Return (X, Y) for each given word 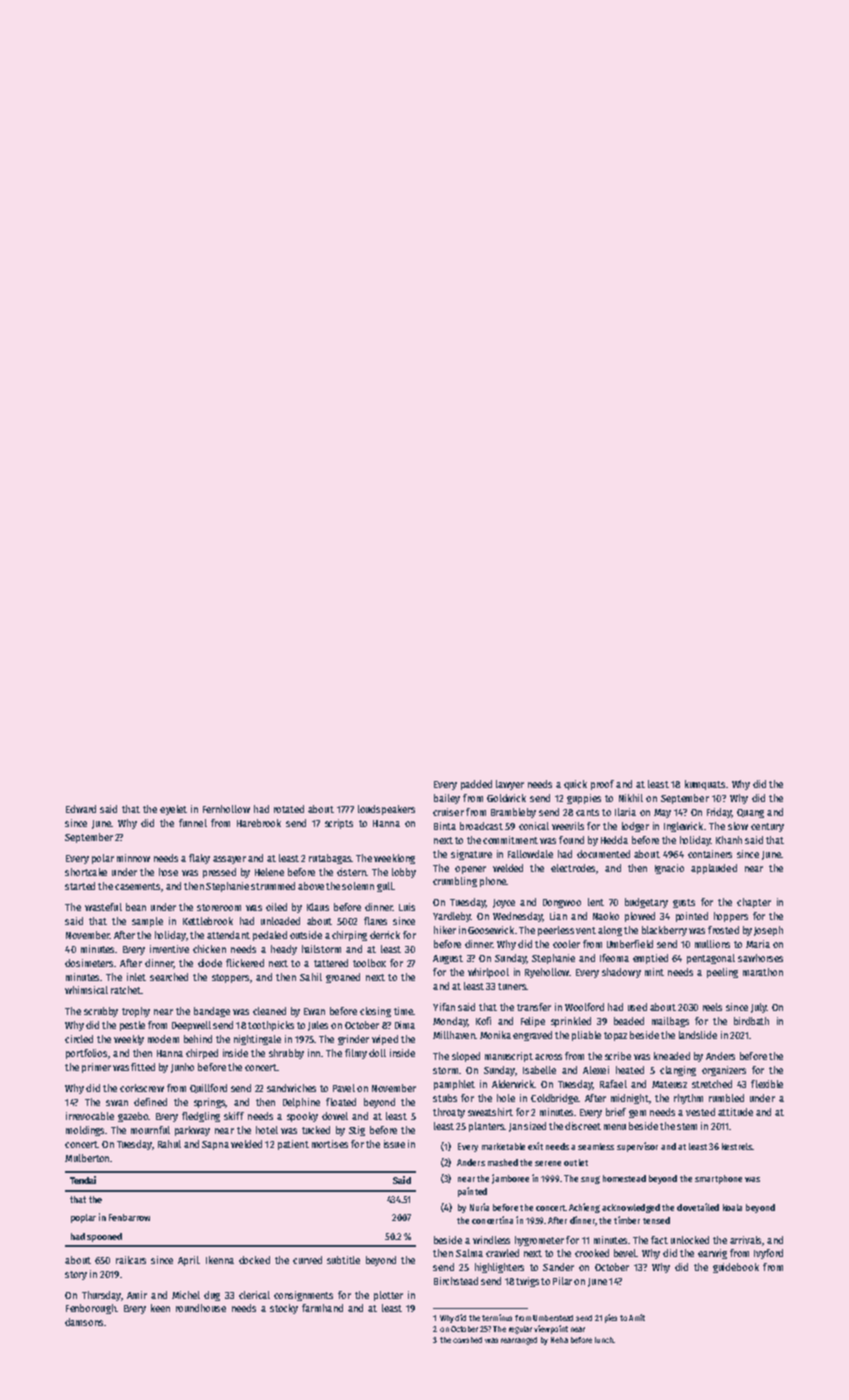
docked (254, 1260)
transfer (534, 1007)
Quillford (208, 1088)
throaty (449, 1113)
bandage (212, 1012)
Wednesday (518, 917)
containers (710, 854)
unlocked (690, 1240)
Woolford (584, 1007)
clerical (254, 1295)
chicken (209, 949)
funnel (193, 823)
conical (534, 826)
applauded (714, 869)
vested (700, 1112)
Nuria (479, 1207)
